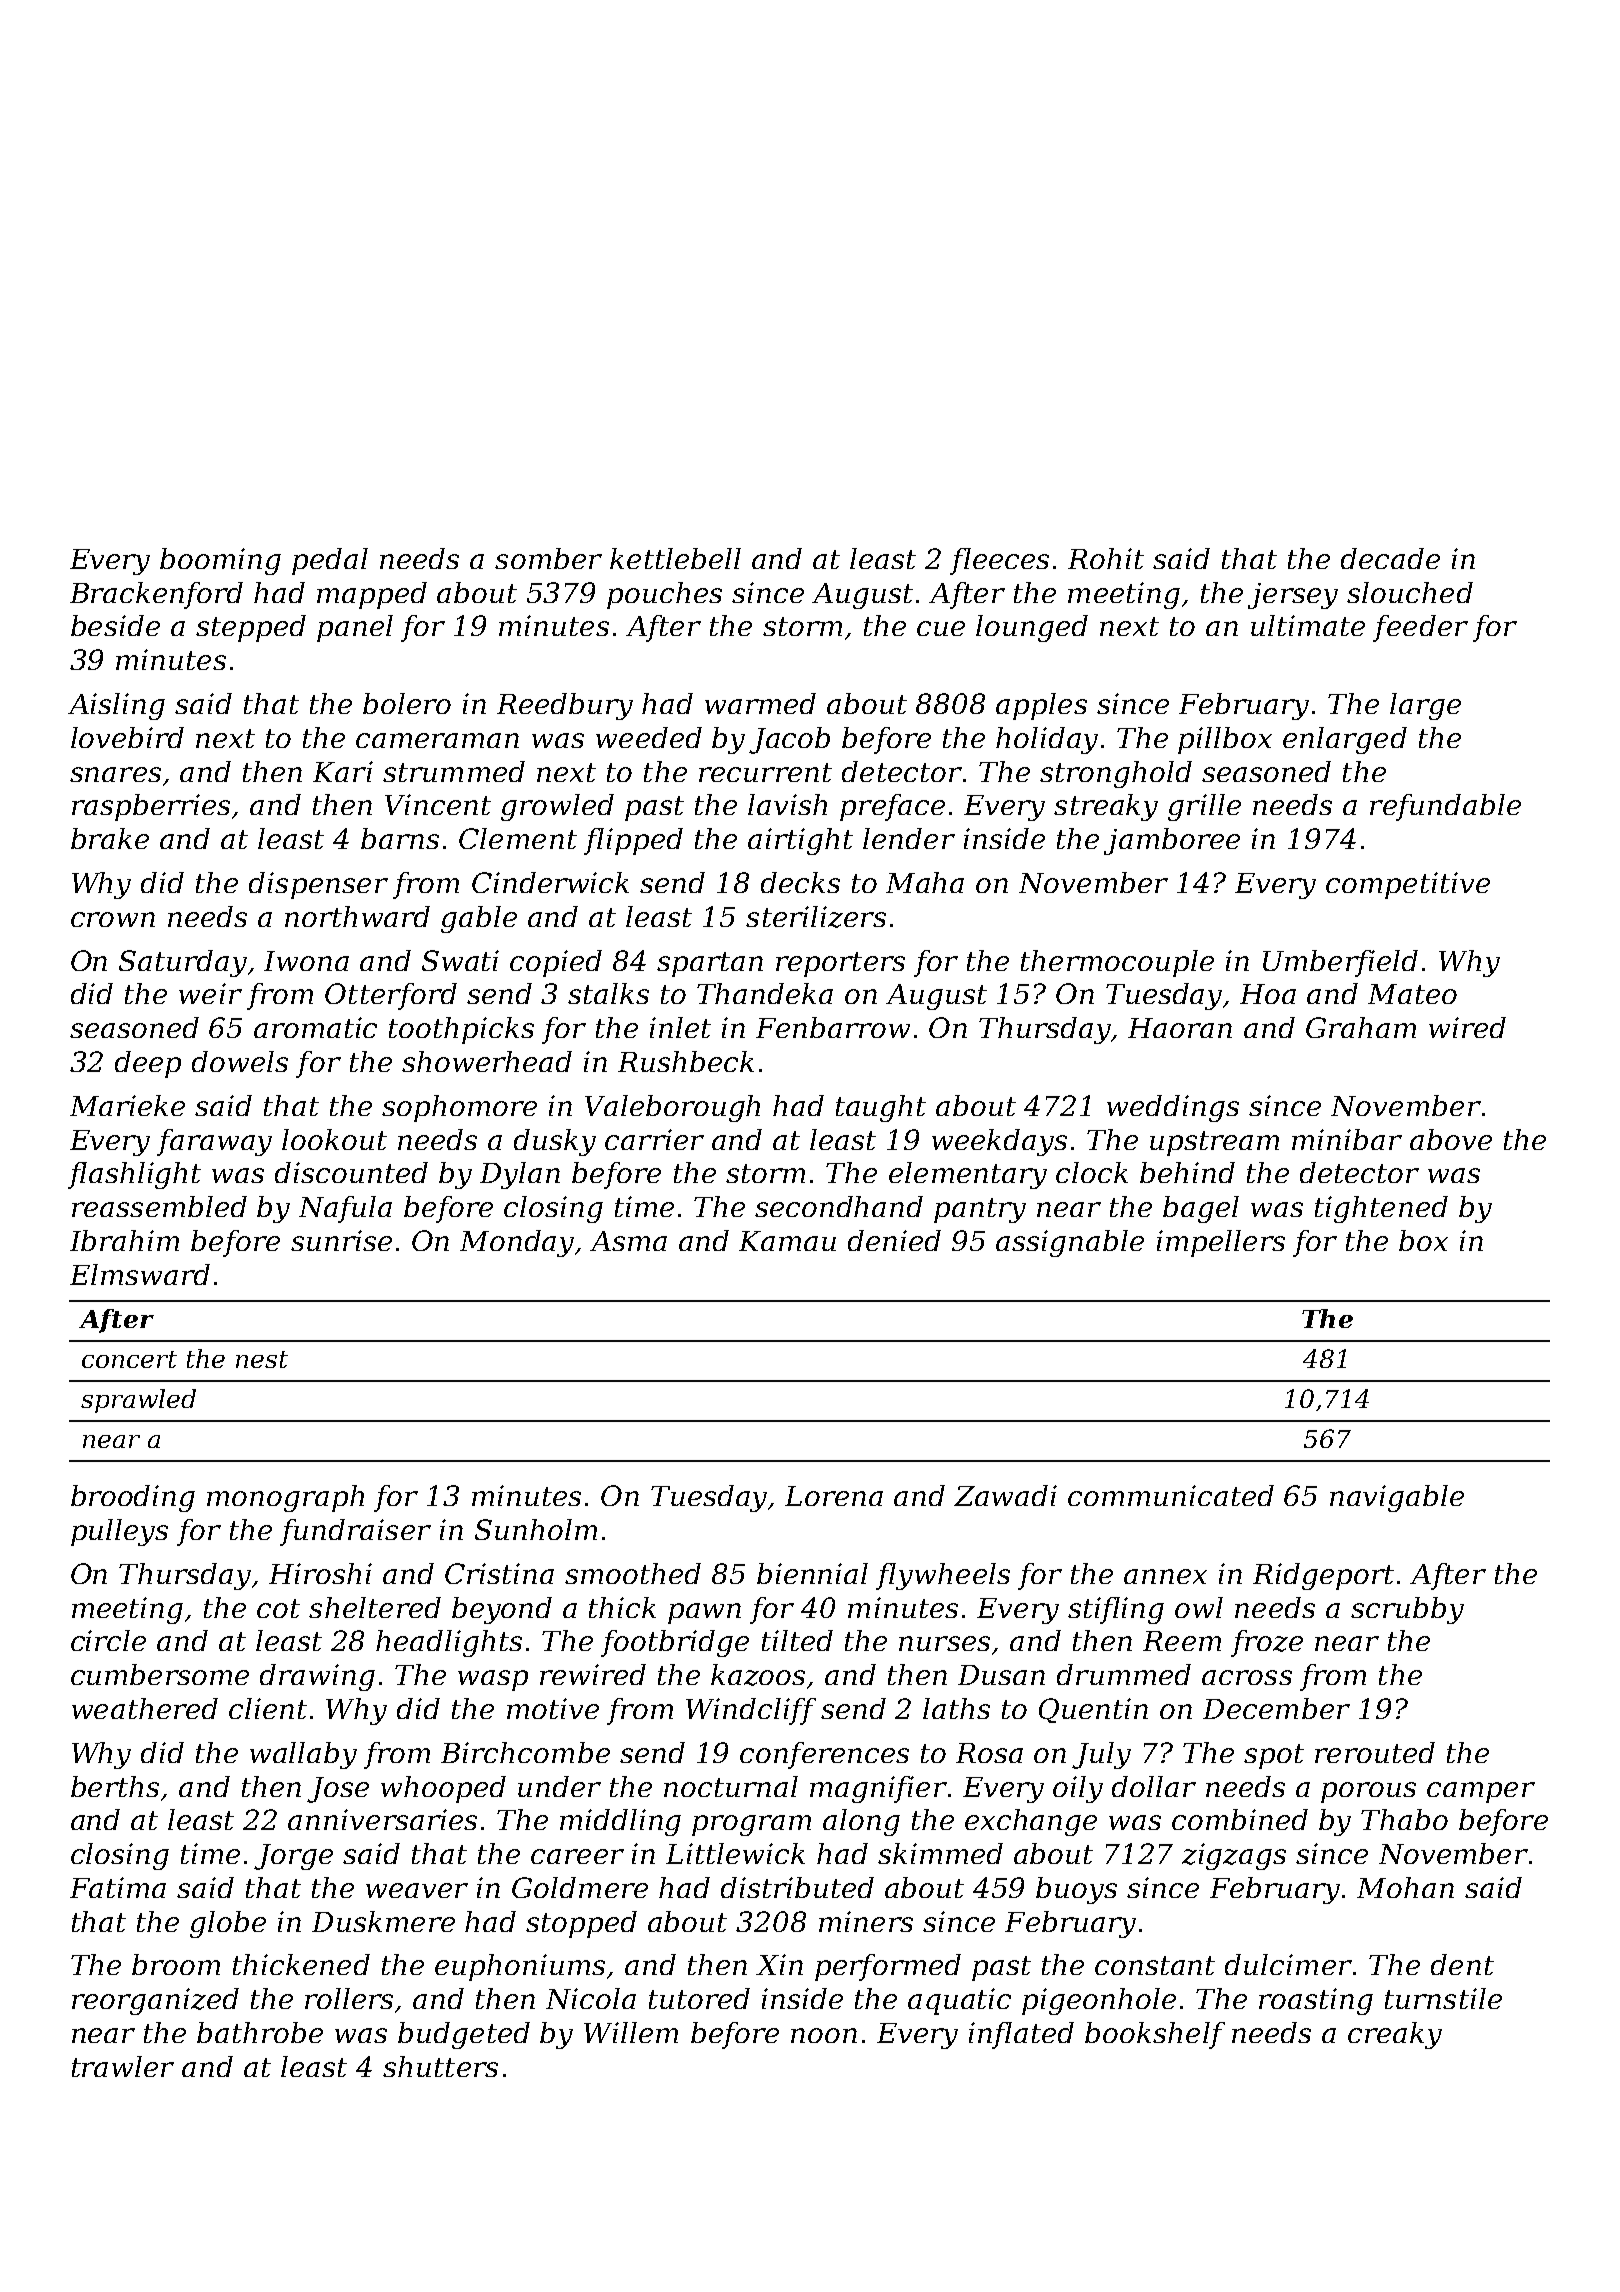  I want to click on weddings, so click(1173, 1108).
